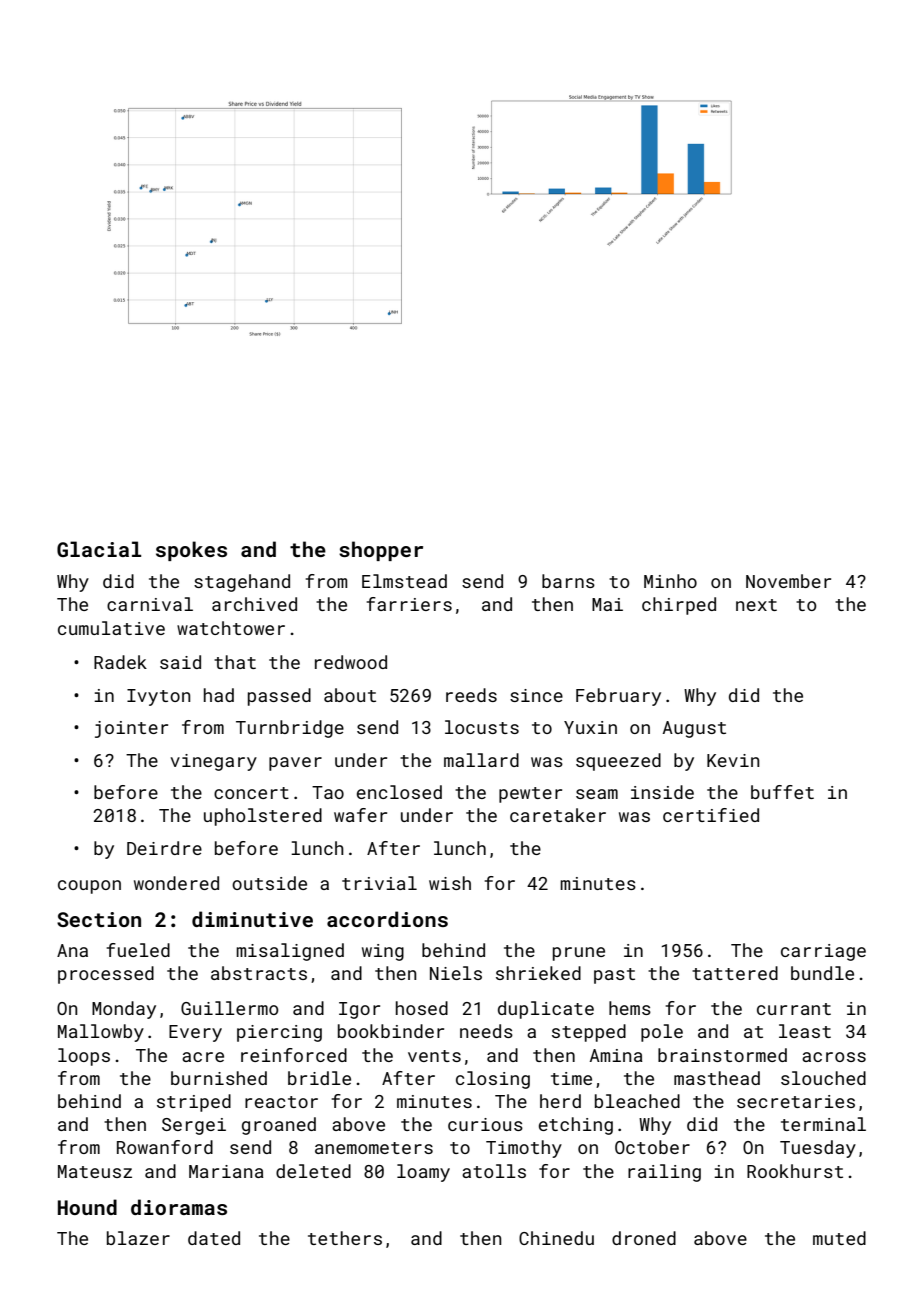 This image has height=1308, width=924. Describe the element at coordinates (191, 551) in the image. I see `spokes` at that location.
